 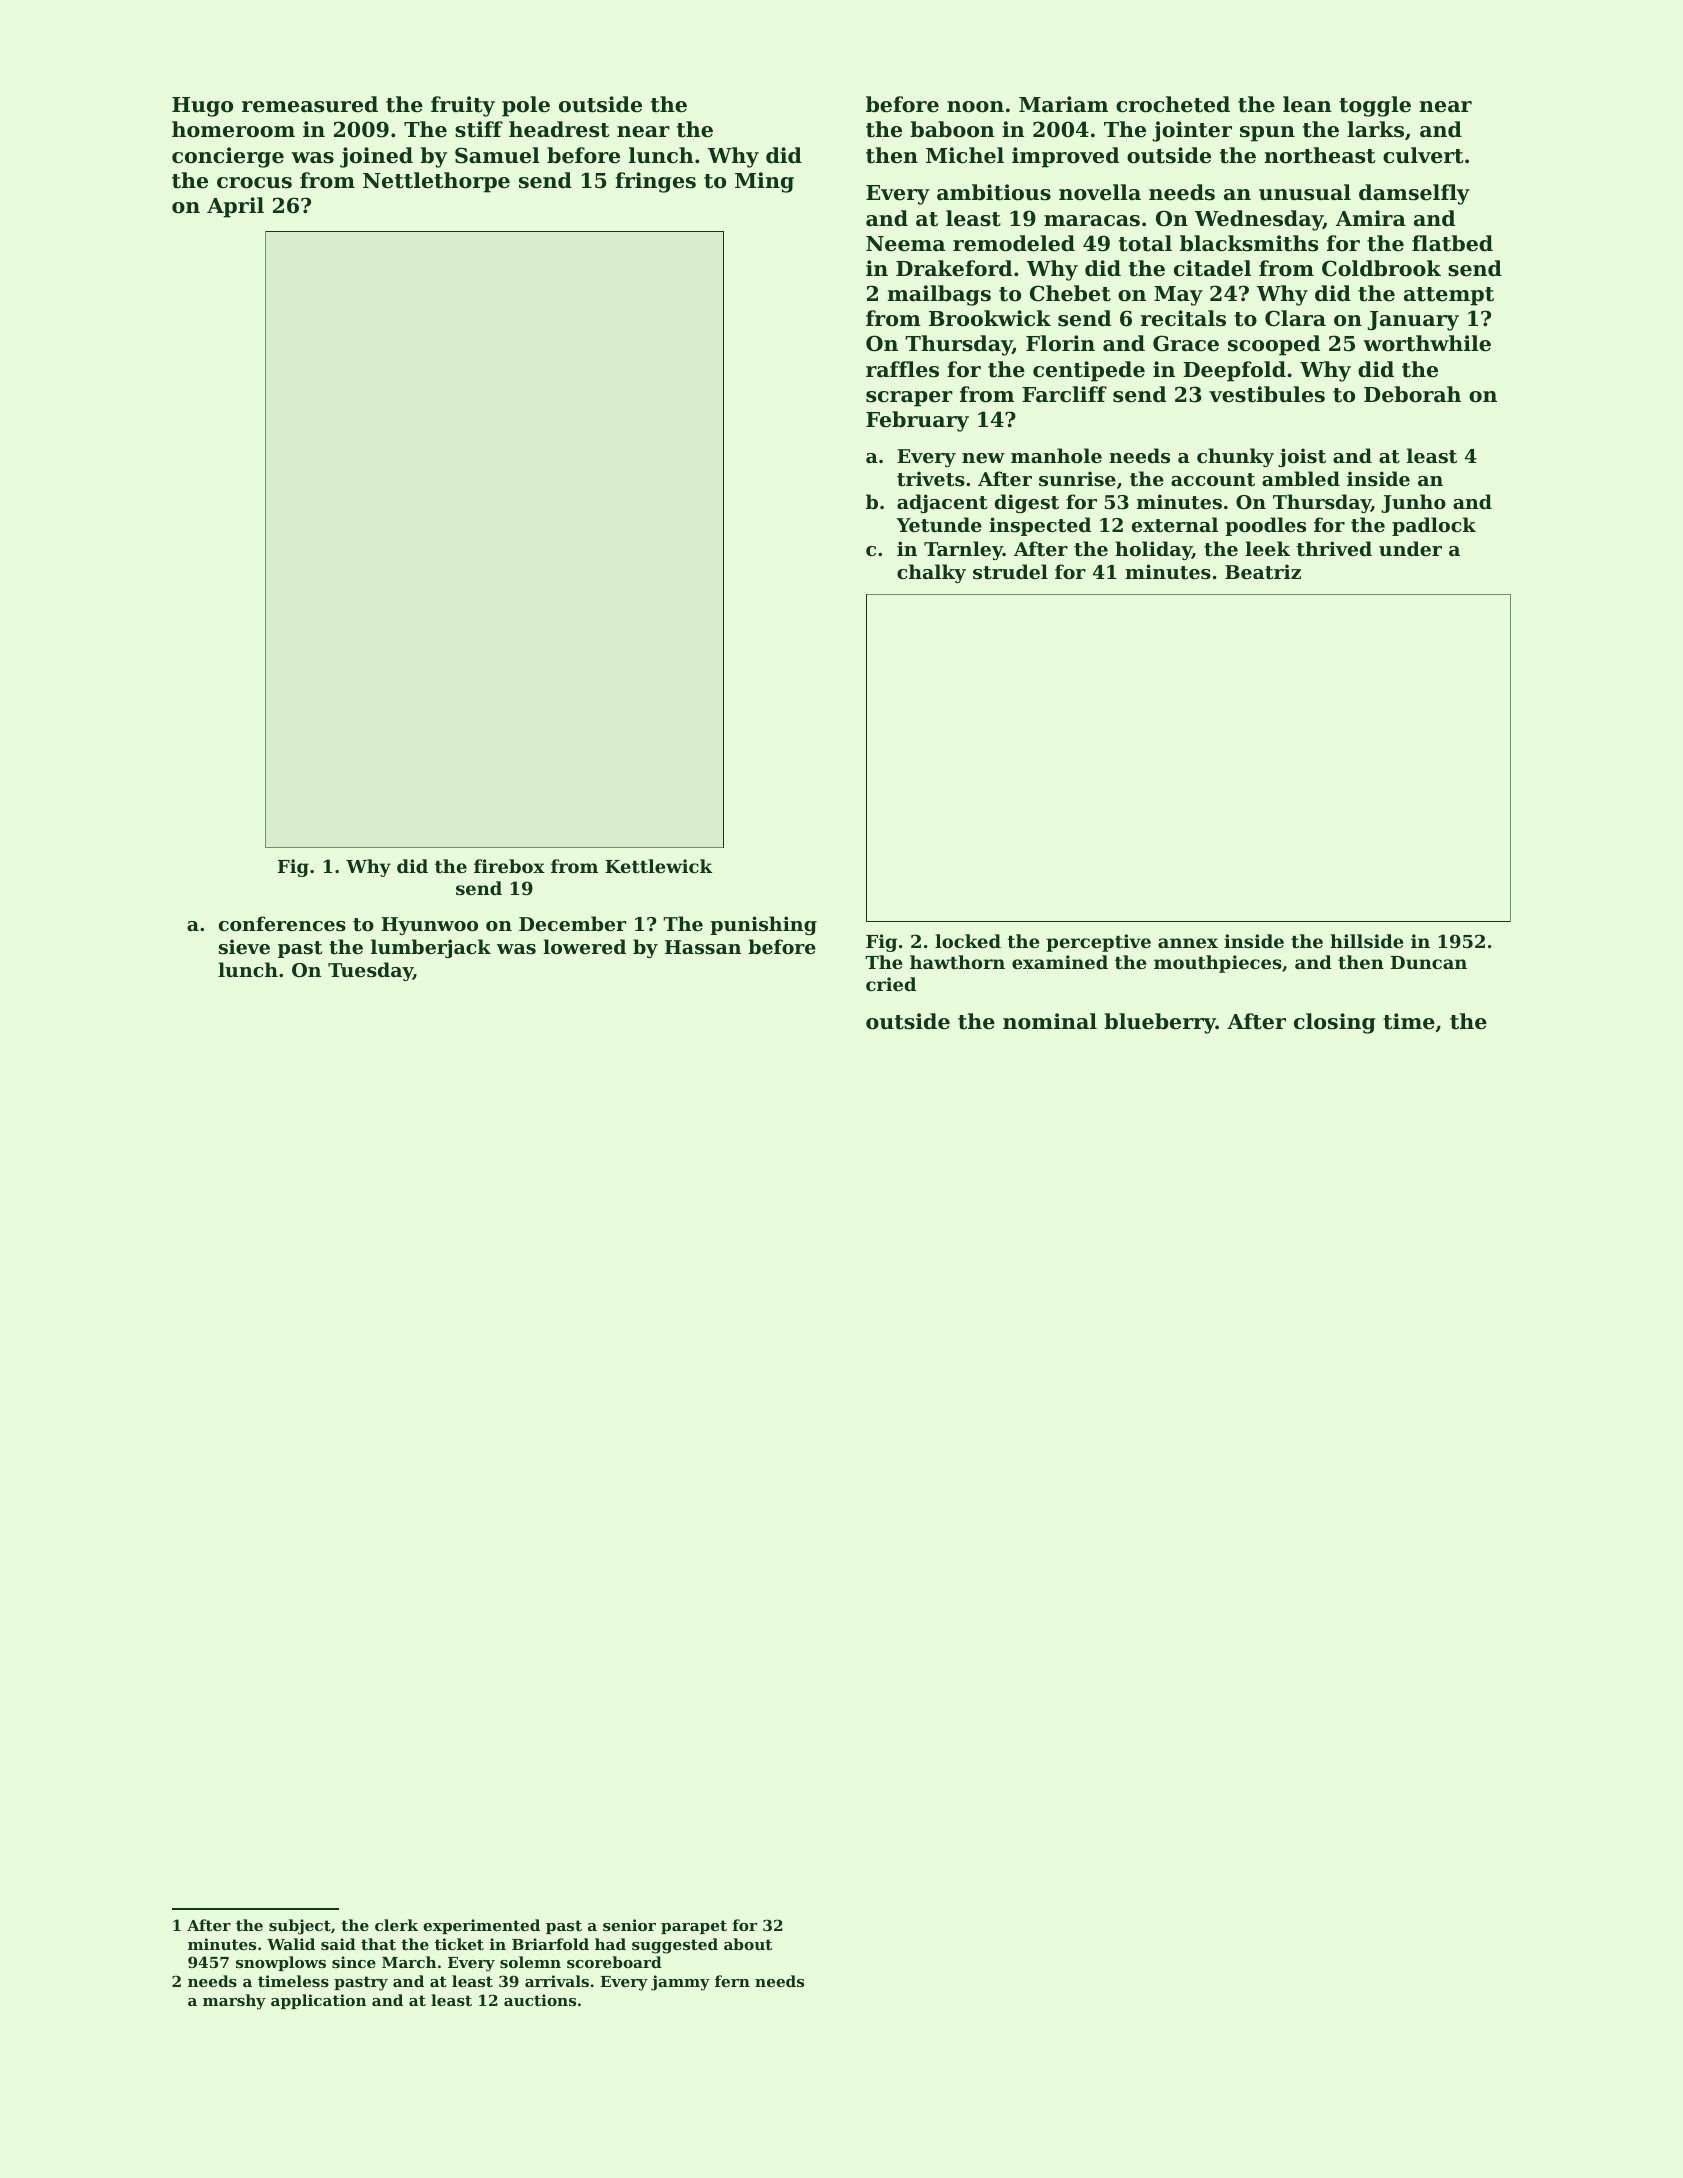 I want to click on subject, so click(x=300, y=1927).
